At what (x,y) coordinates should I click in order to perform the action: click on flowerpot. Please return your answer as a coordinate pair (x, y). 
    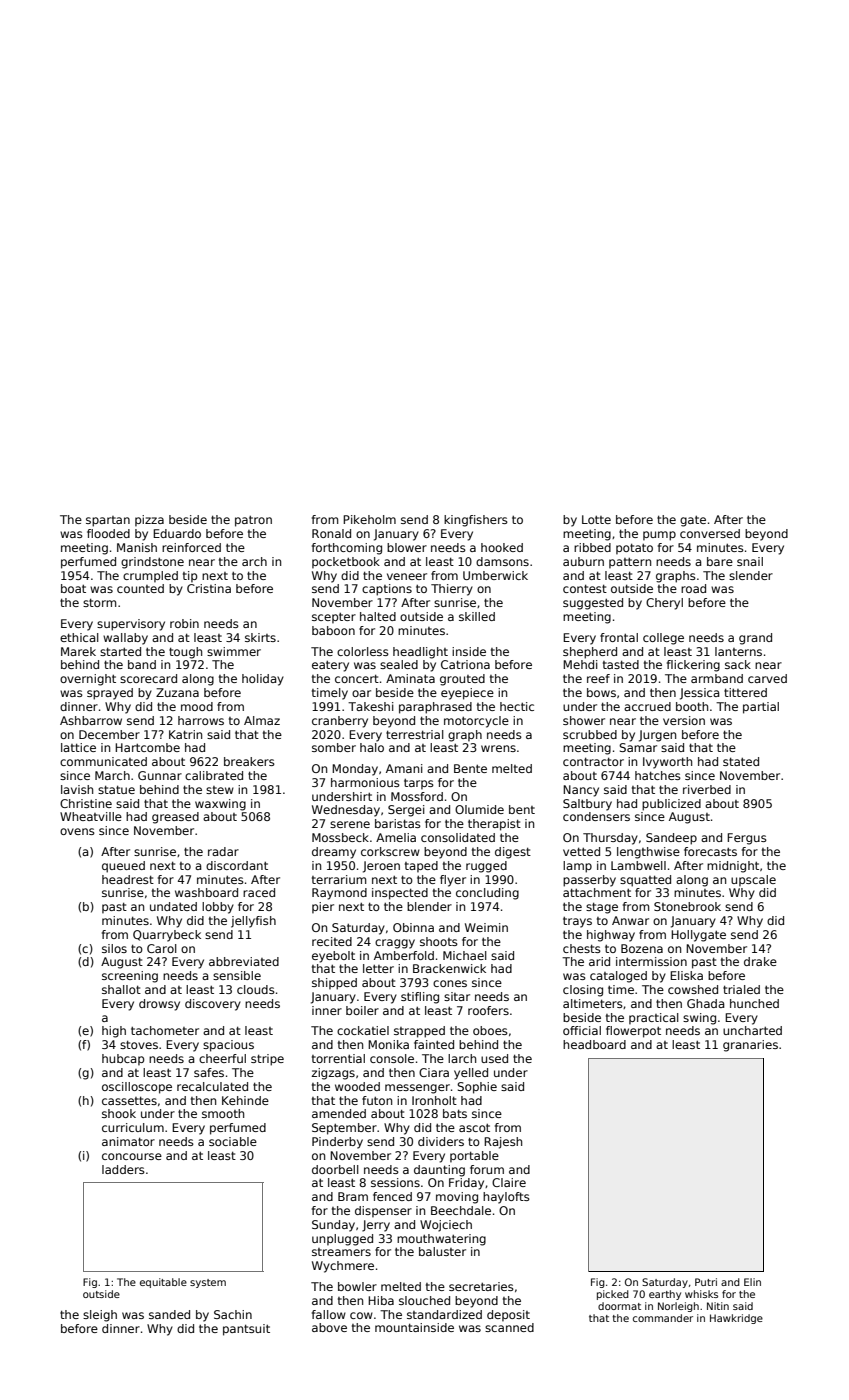
    Looking at the image, I should click on (633, 1032).
